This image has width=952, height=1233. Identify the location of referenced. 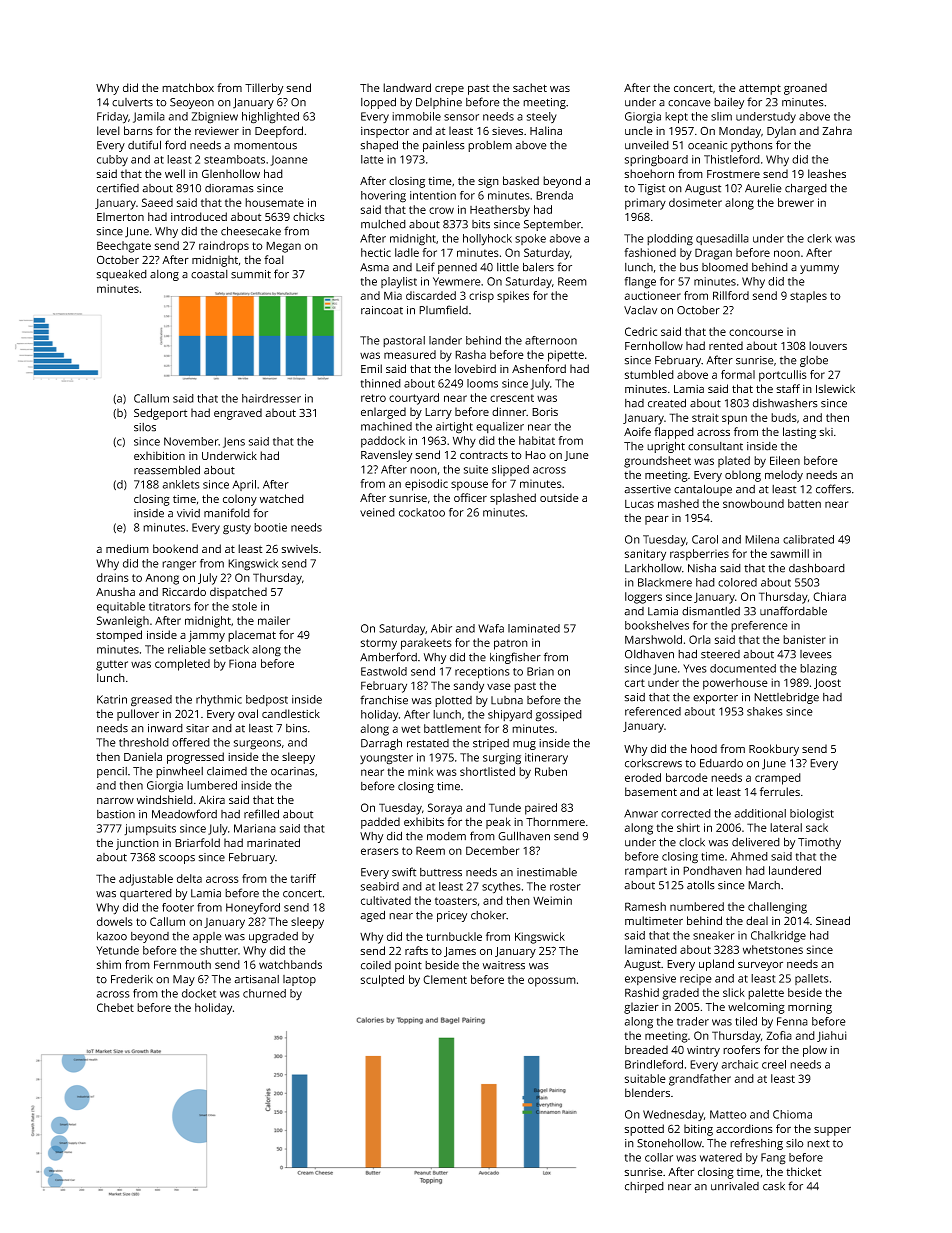
(653, 711).
